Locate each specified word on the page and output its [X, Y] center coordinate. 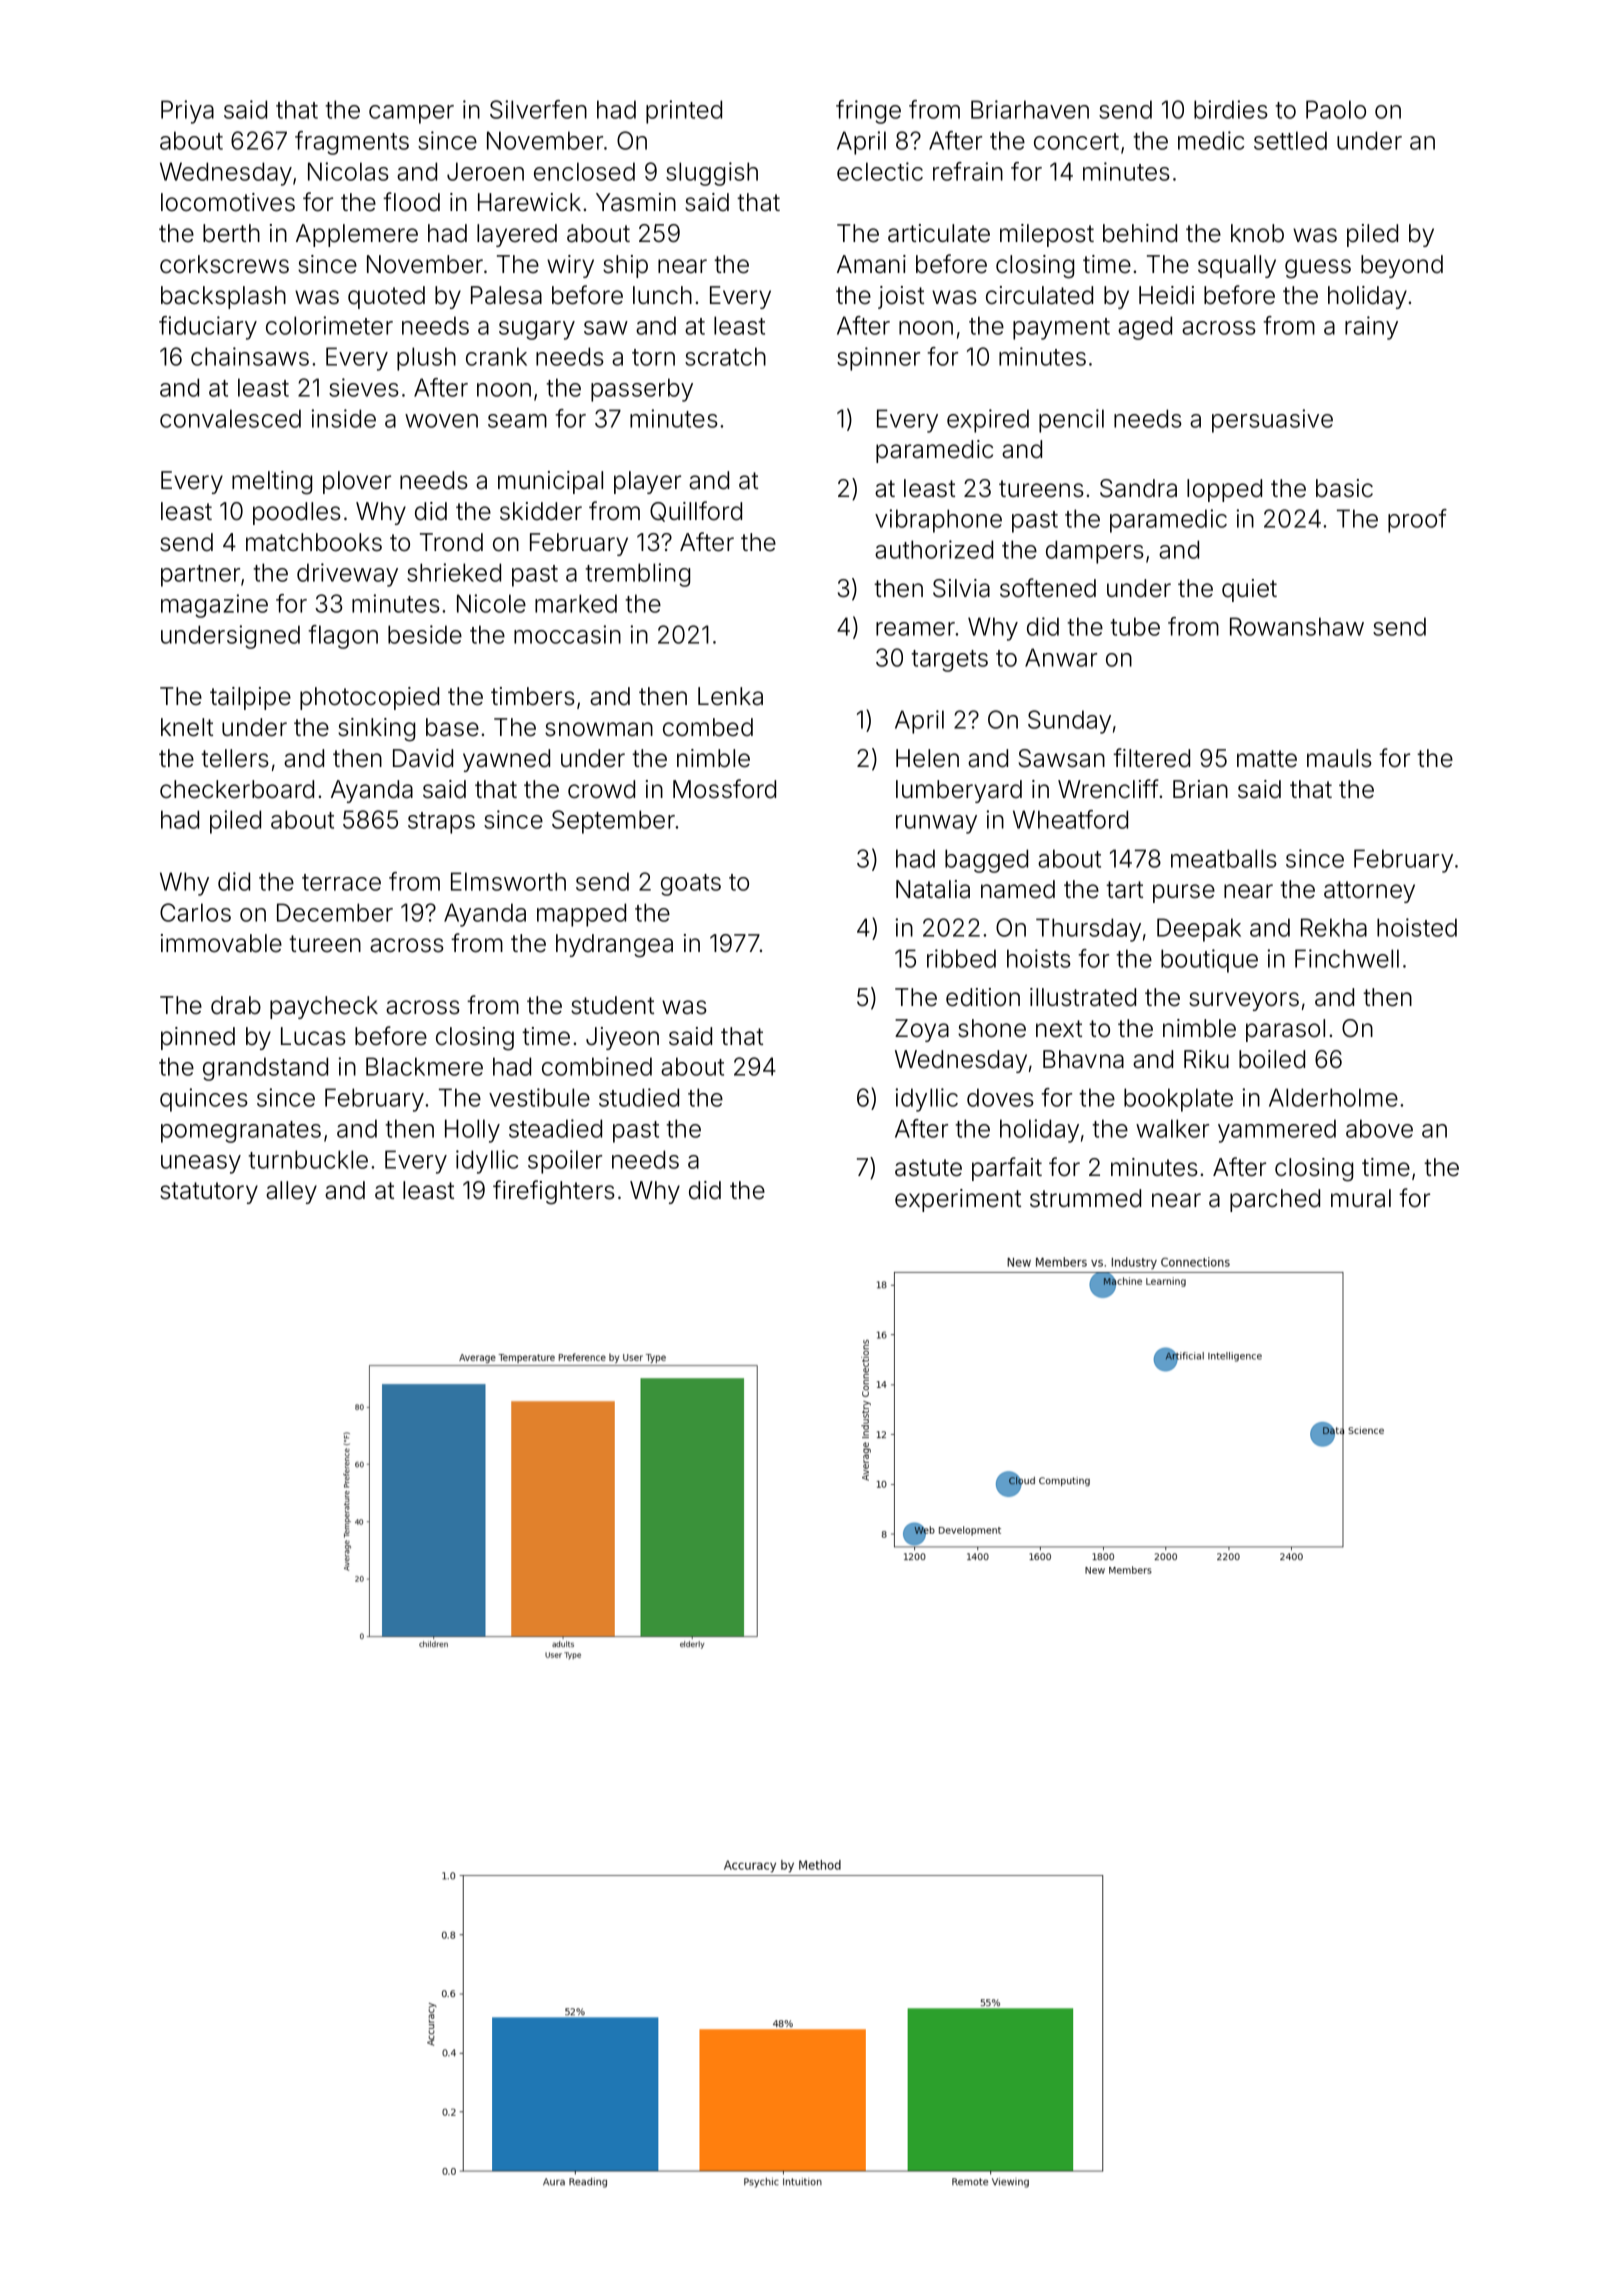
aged [1145, 328]
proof [1417, 521]
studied [639, 1097]
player [647, 482]
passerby [642, 390]
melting [272, 483]
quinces [204, 1100]
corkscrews [224, 264]
